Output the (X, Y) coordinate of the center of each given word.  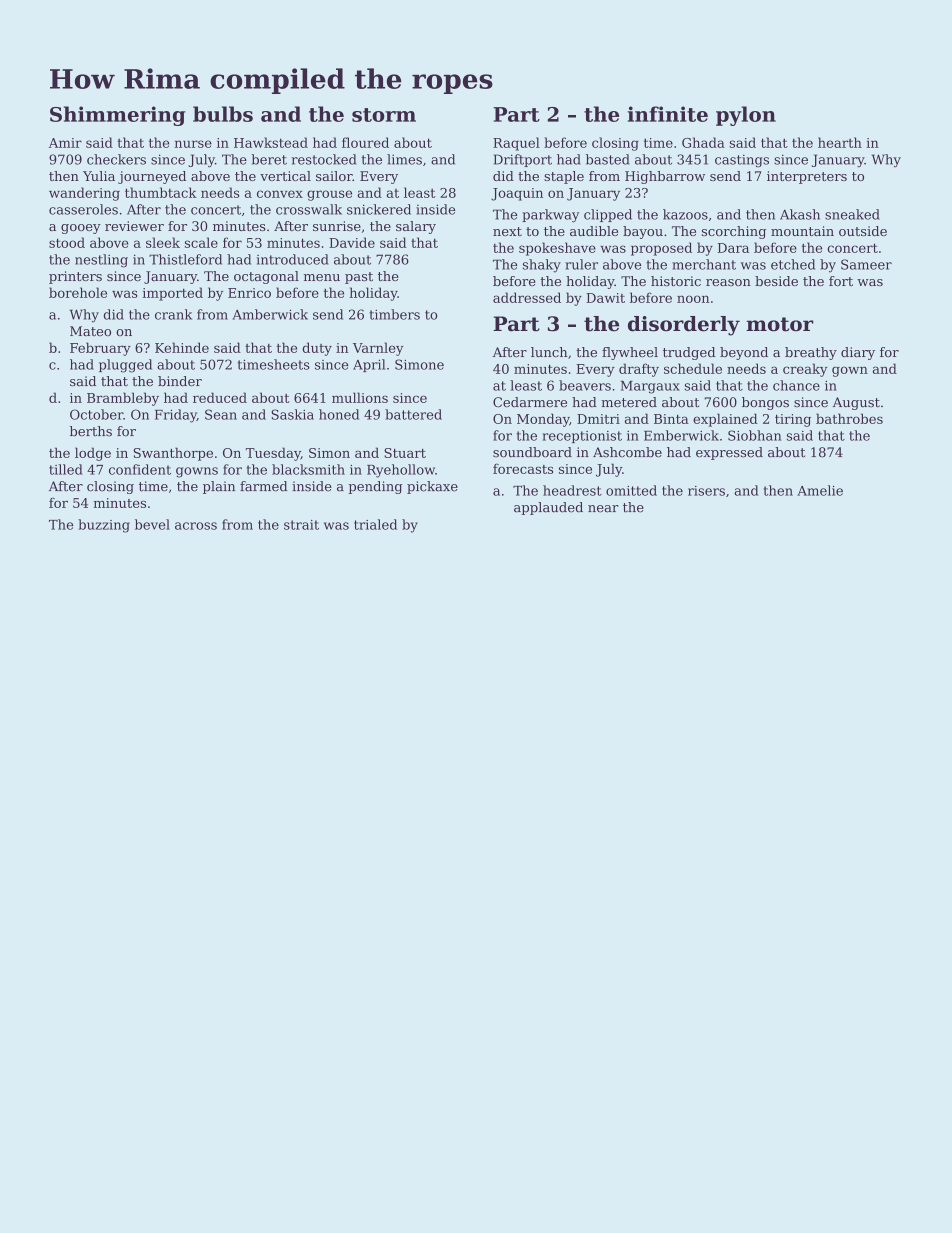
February (100, 349)
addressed (527, 297)
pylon (746, 116)
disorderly (684, 326)
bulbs (223, 114)
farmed (263, 486)
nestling (101, 261)
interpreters (807, 177)
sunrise (337, 226)
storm (384, 115)
